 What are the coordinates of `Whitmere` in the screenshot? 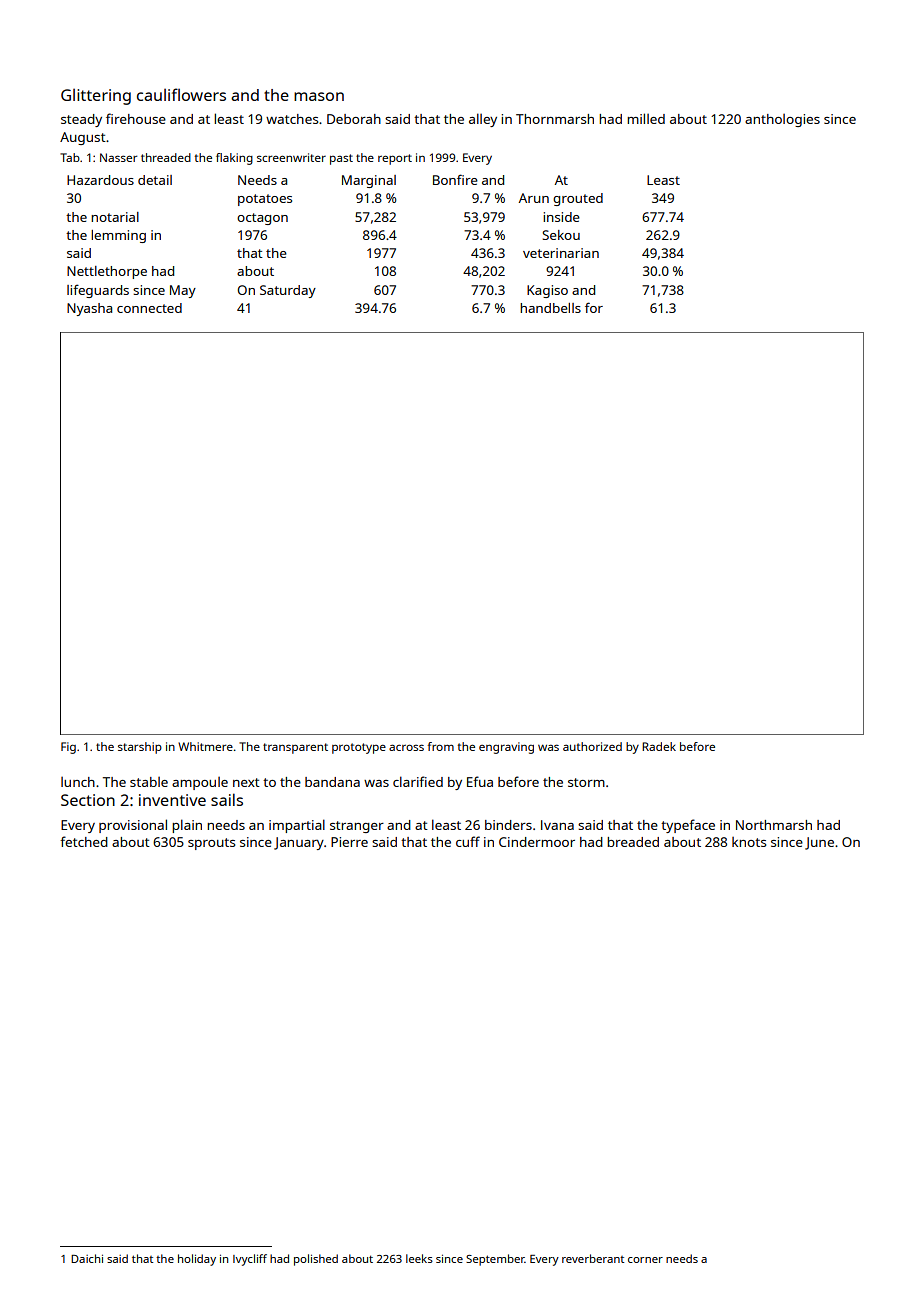 It's located at (205, 746).
